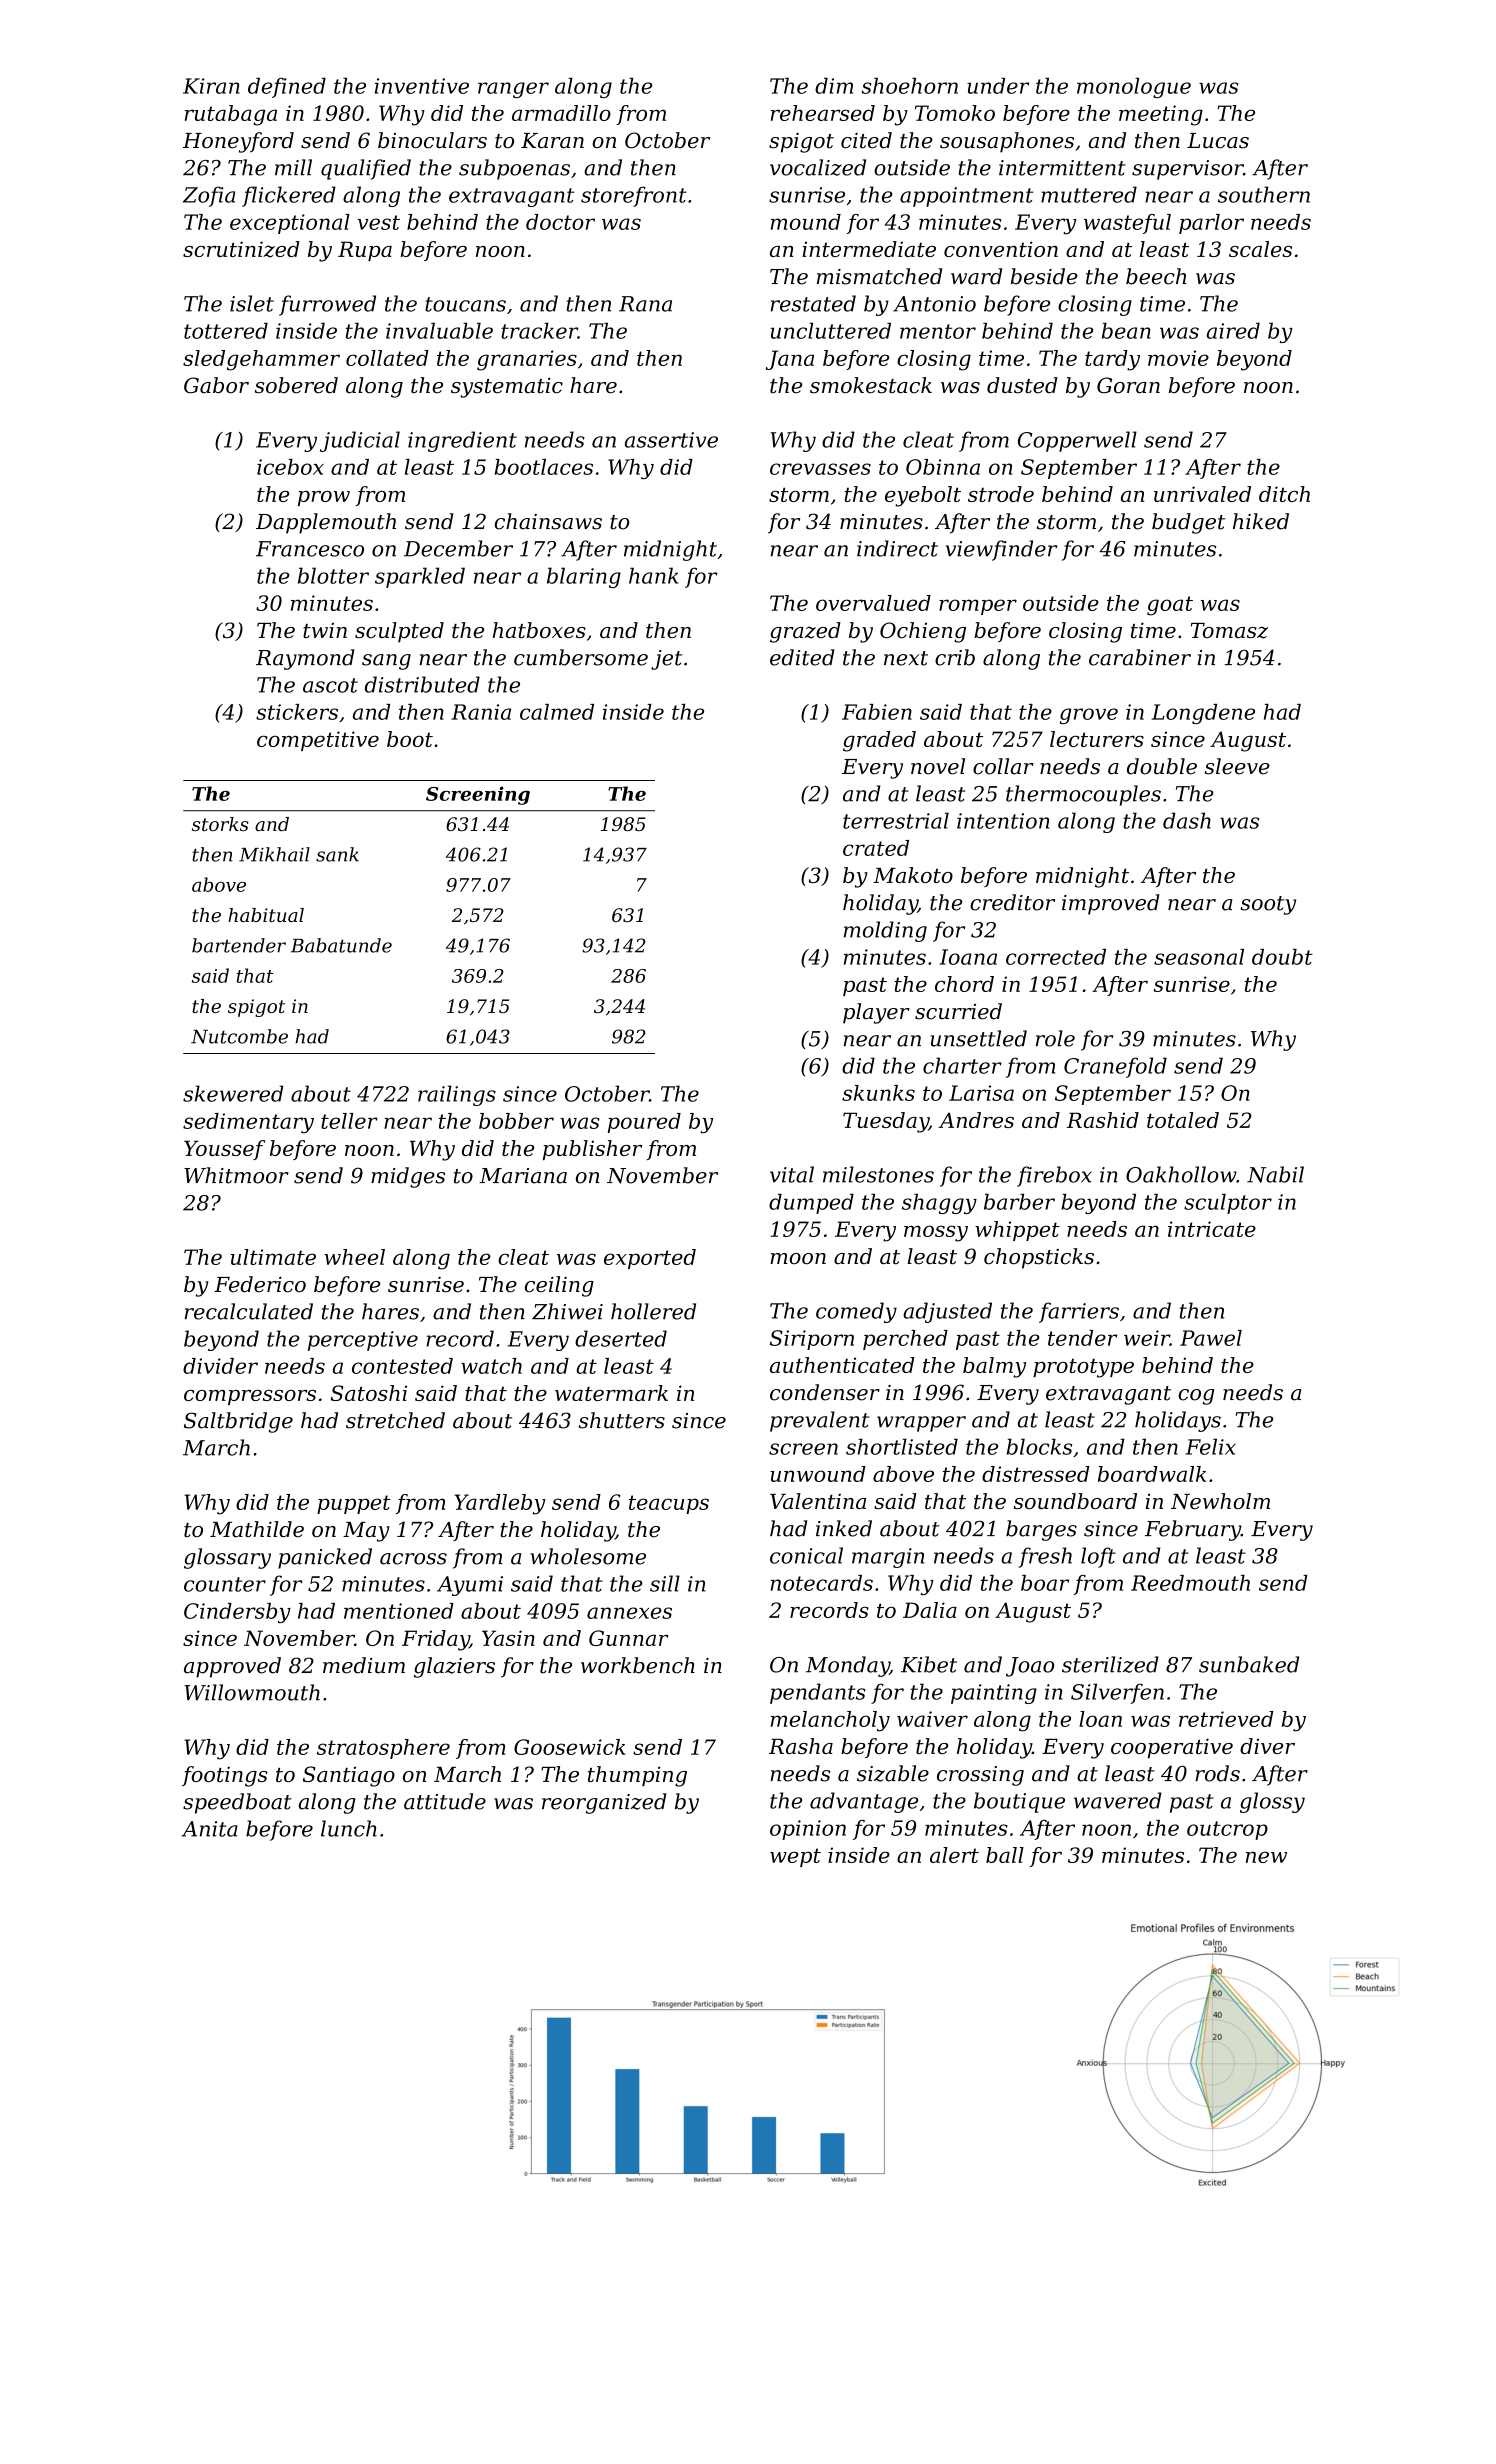 Image resolution: width=1496 pixels, height=2464 pixels. What do you see at coordinates (1162, 766) in the page?
I see `double` at bounding box center [1162, 766].
